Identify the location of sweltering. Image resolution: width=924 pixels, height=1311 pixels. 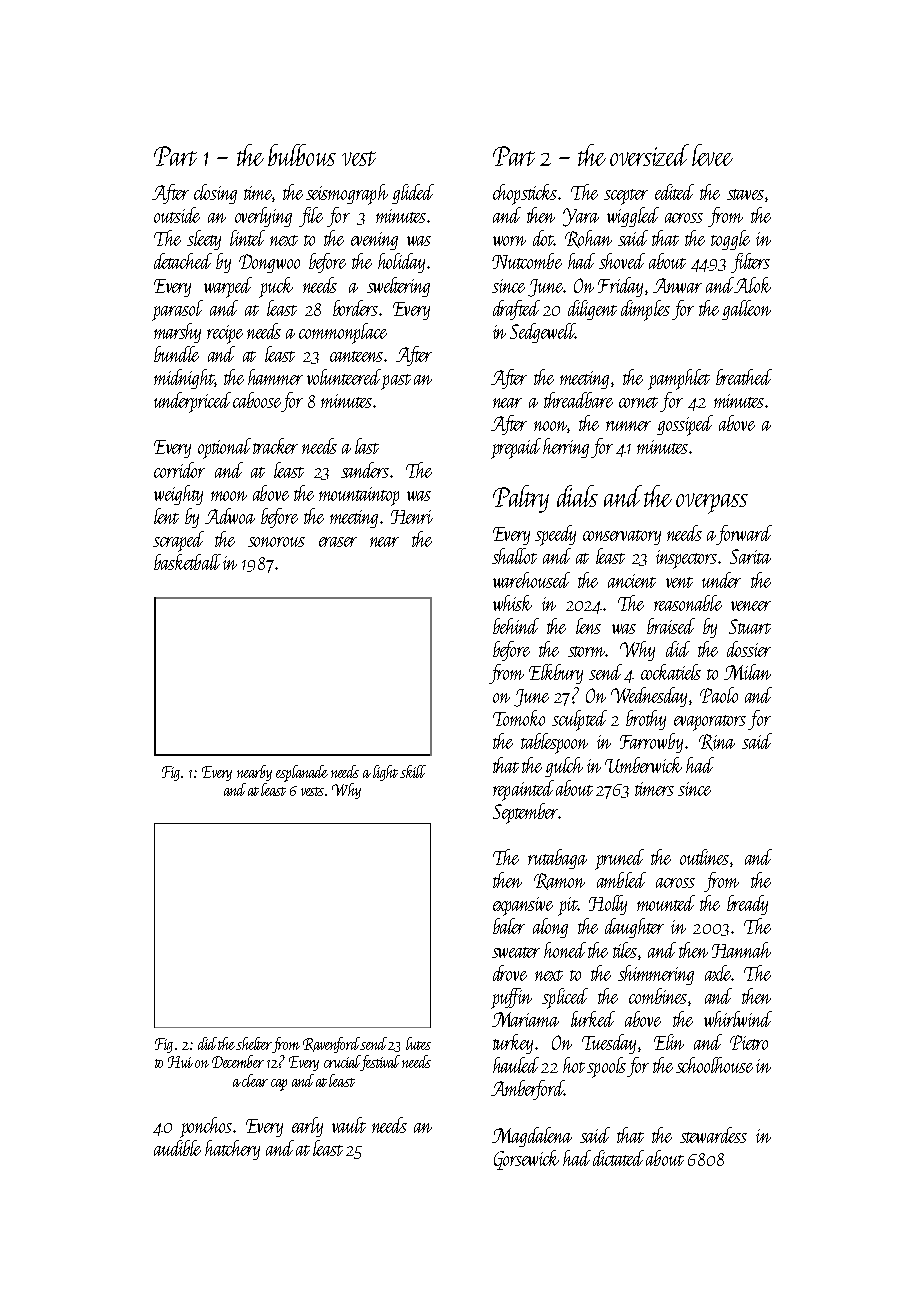
(398, 287).
